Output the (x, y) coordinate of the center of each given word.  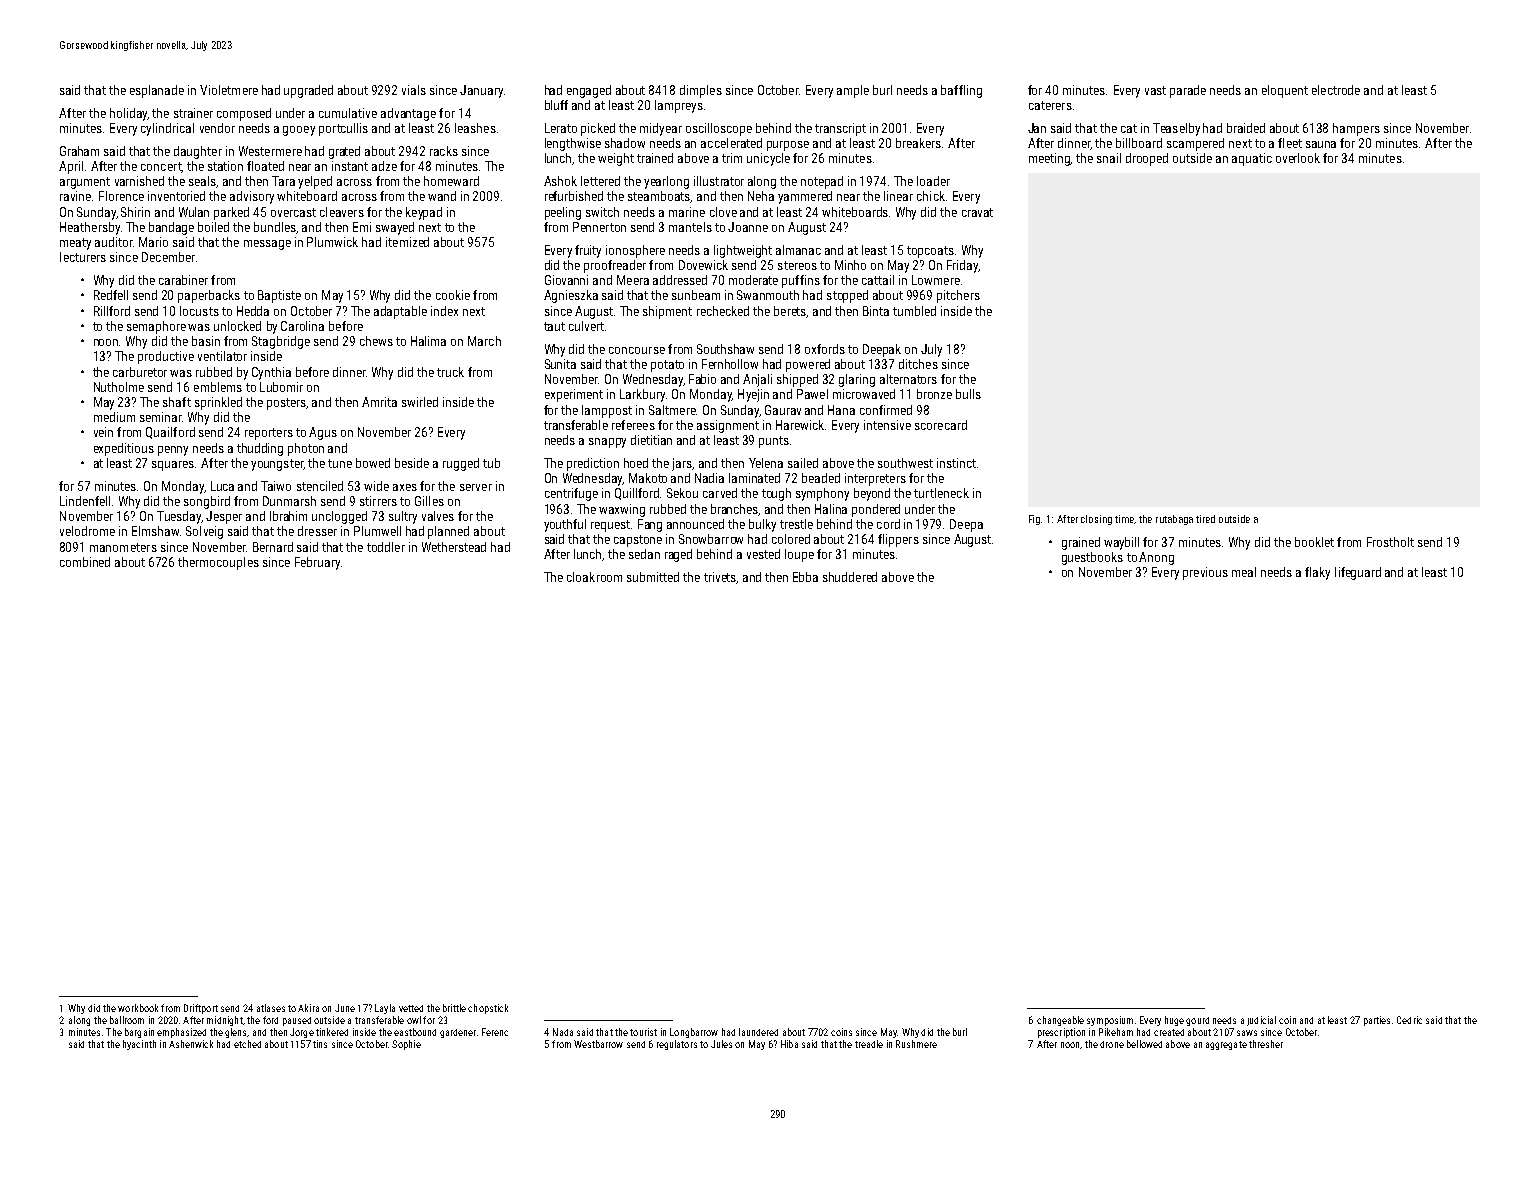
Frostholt (1390, 542)
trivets (720, 578)
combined (85, 562)
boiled (213, 227)
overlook (1298, 158)
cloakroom (594, 577)
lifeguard (1358, 573)
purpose (788, 146)
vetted (411, 1008)
